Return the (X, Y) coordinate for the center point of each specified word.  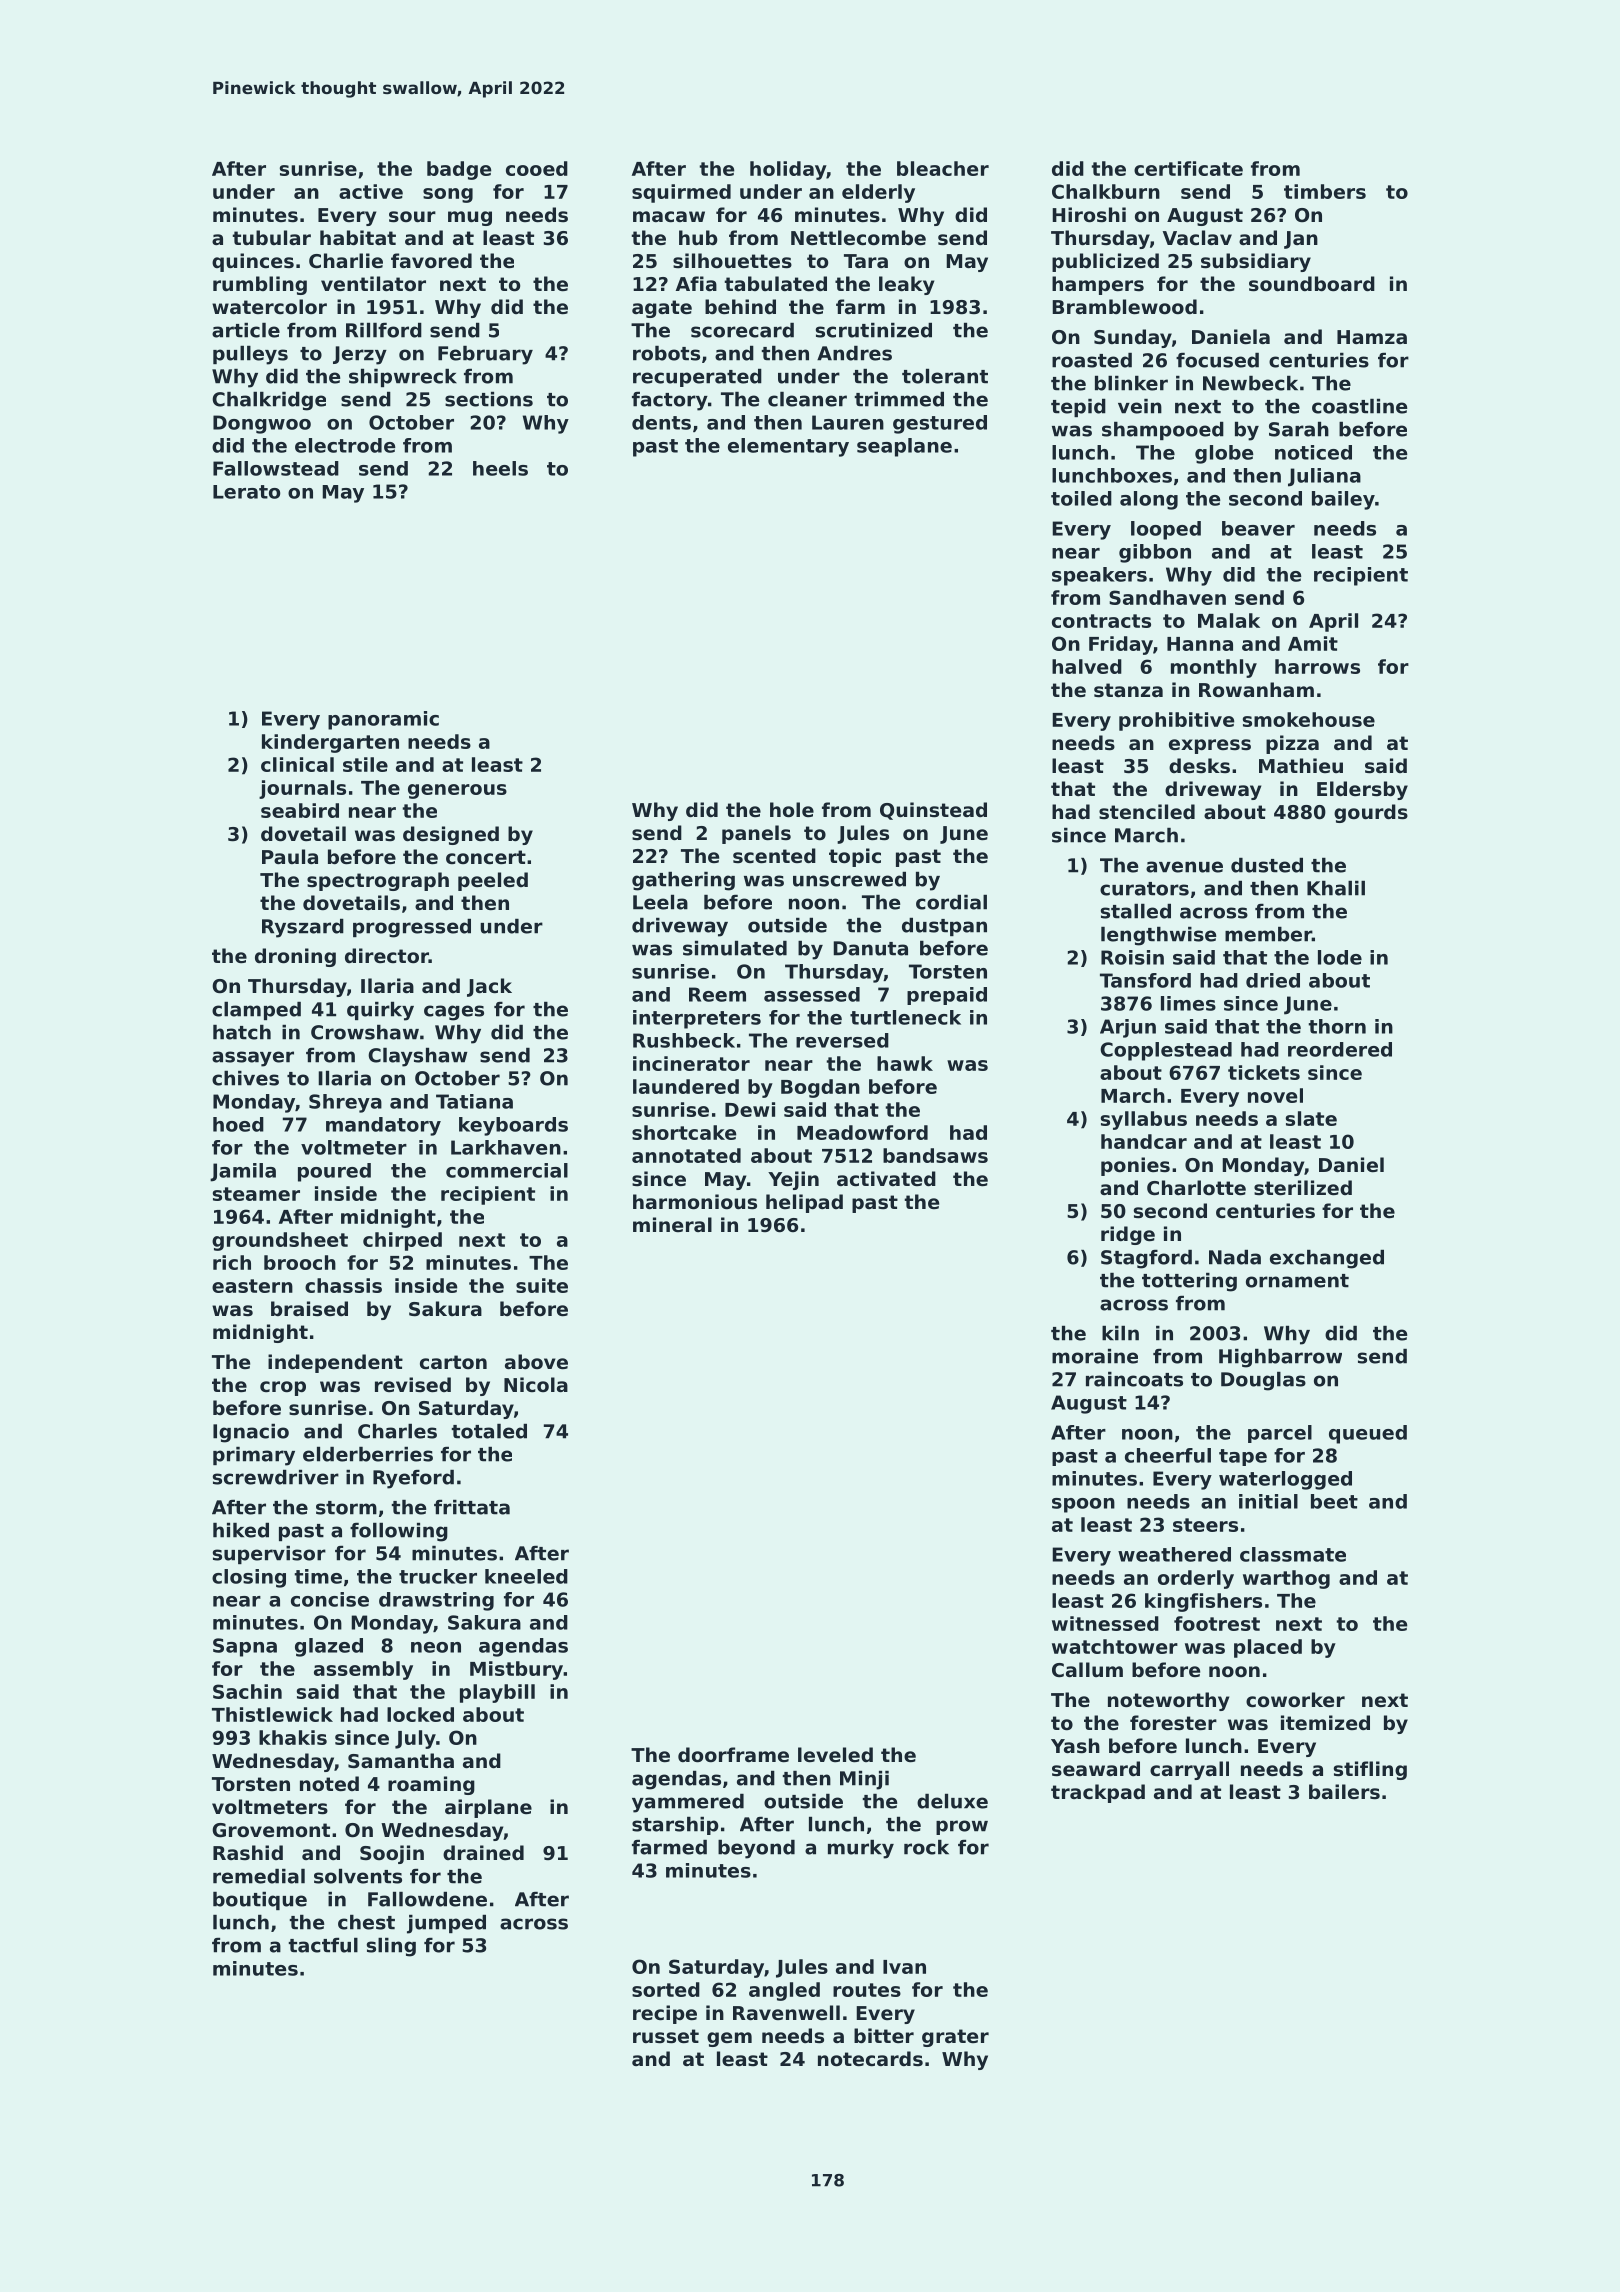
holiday (788, 170)
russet (666, 2036)
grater (955, 2038)
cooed (537, 168)
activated (886, 1178)
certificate (1188, 168)
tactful (323, 1945)
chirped (402, 1241)
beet (1334, 1501)
